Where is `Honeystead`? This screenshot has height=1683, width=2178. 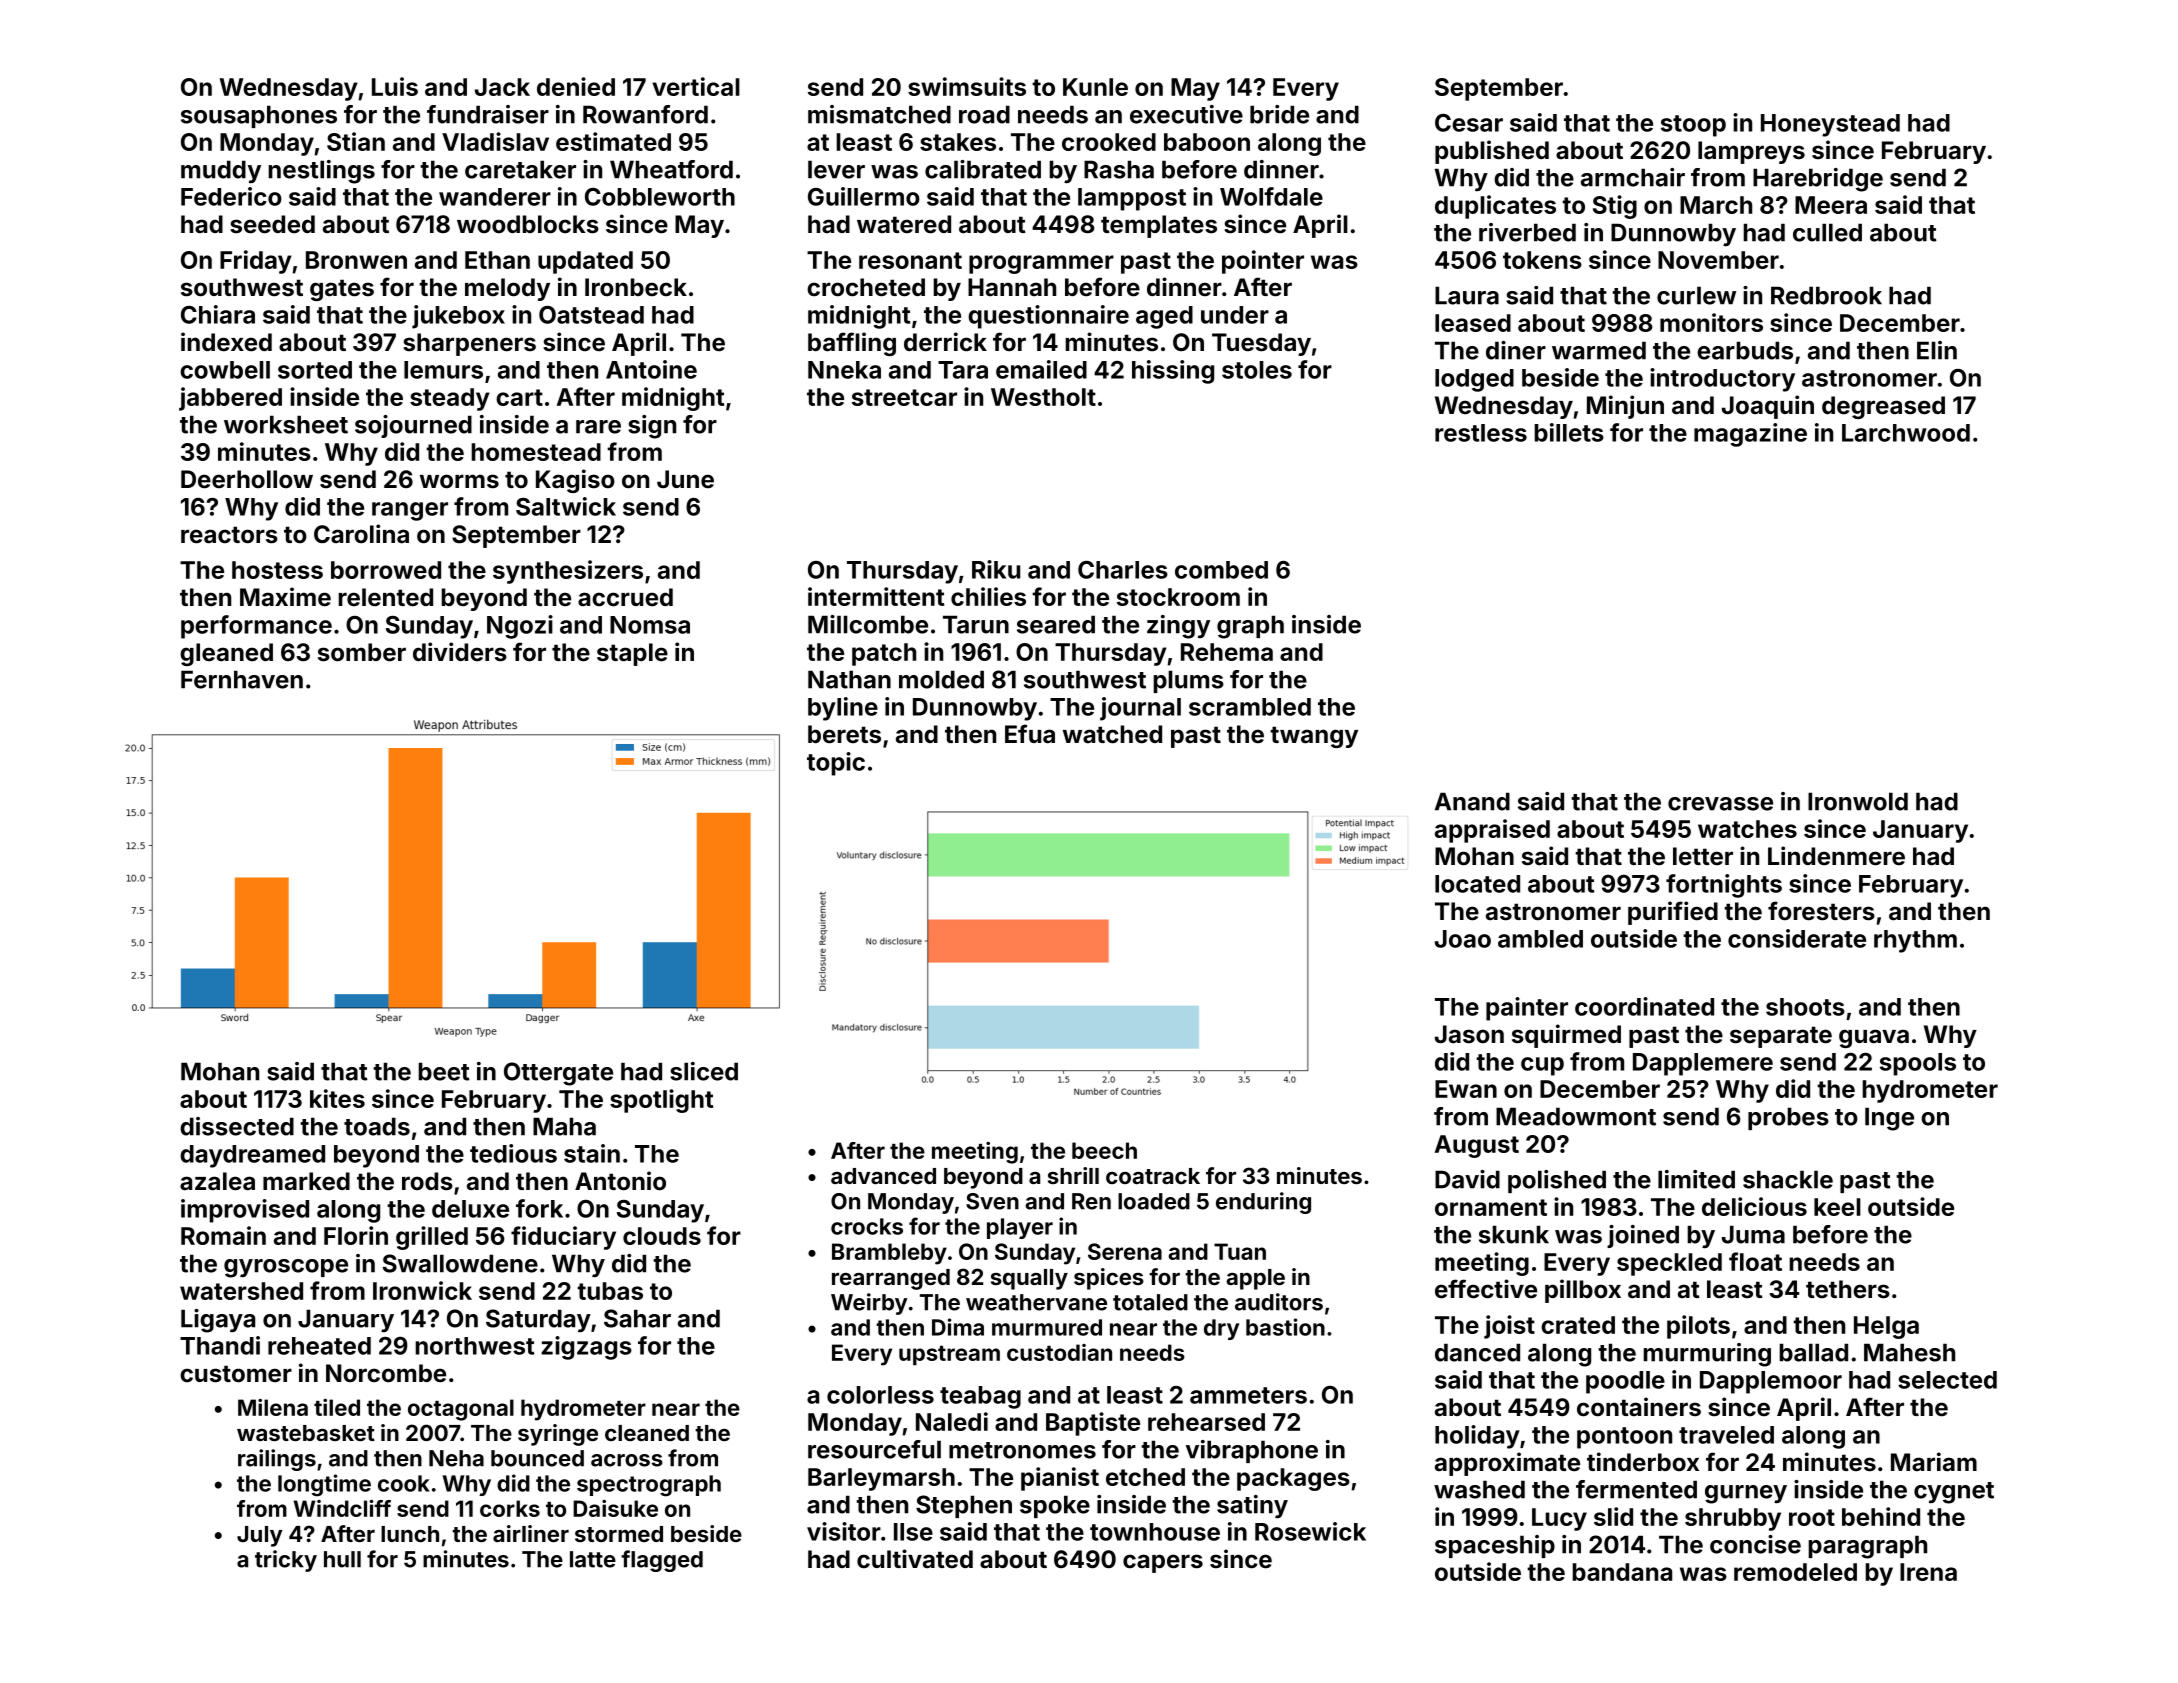 Honeystead is located at coordinates (1830, 125).
